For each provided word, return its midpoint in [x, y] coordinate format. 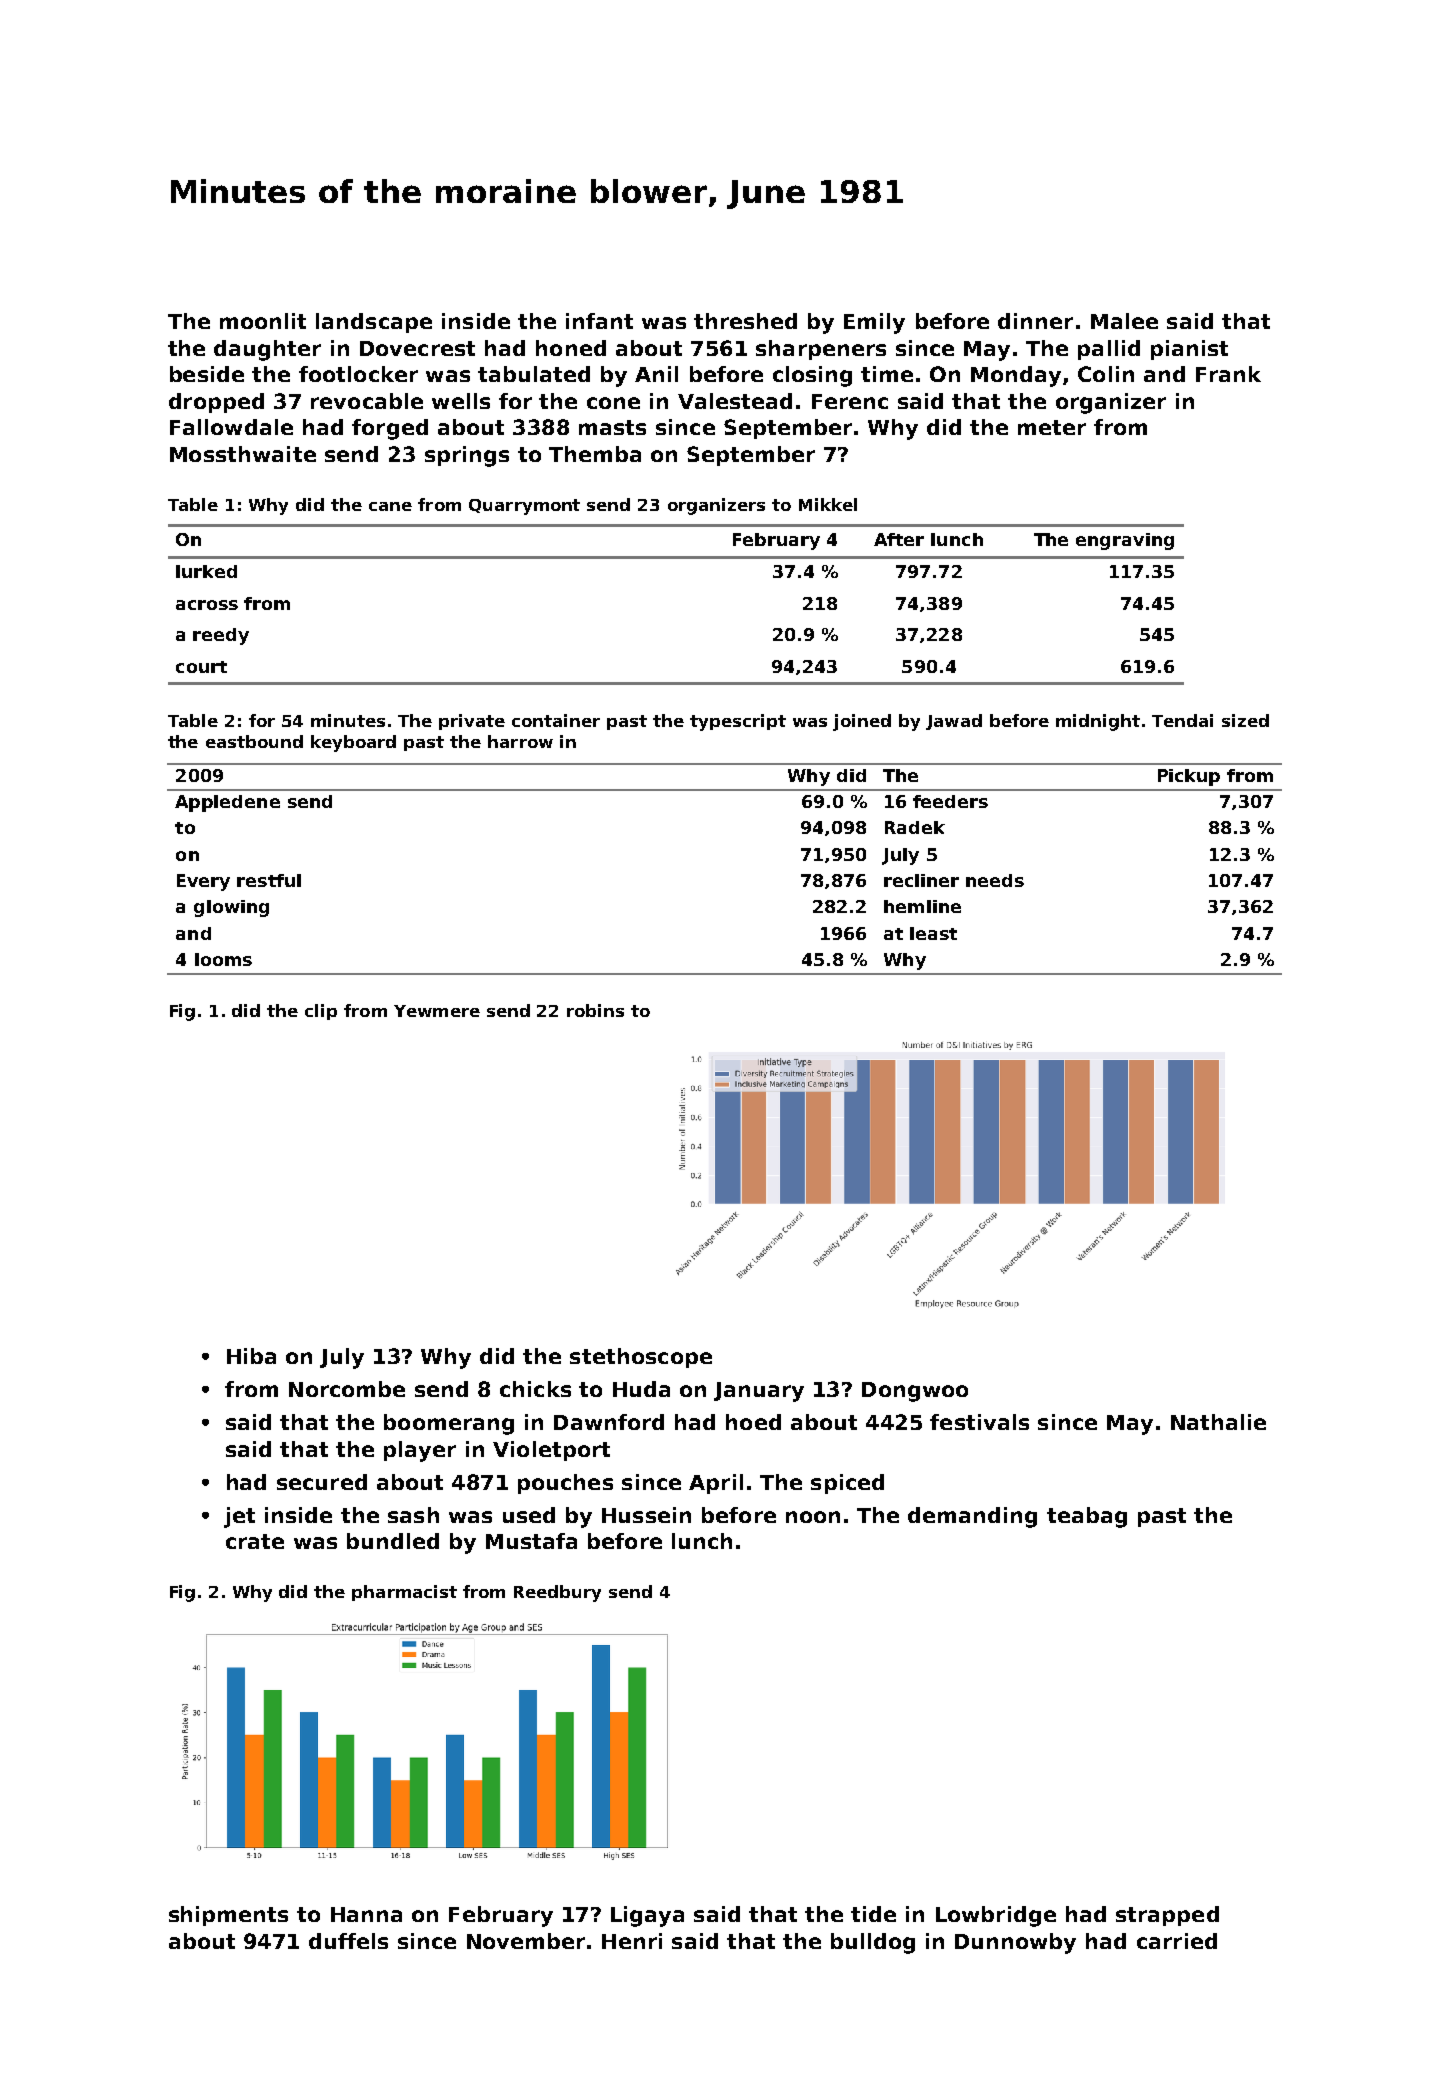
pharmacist [404, 1593]
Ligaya [647, 1916]
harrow [520, 741]
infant [599, 321]
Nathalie [1218, 1422]
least [933, 933]
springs [467, 456]
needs [995, 880]
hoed [753, 1422]
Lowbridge [996, 1916]
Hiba [251, 1356]
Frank [1228, 374]
